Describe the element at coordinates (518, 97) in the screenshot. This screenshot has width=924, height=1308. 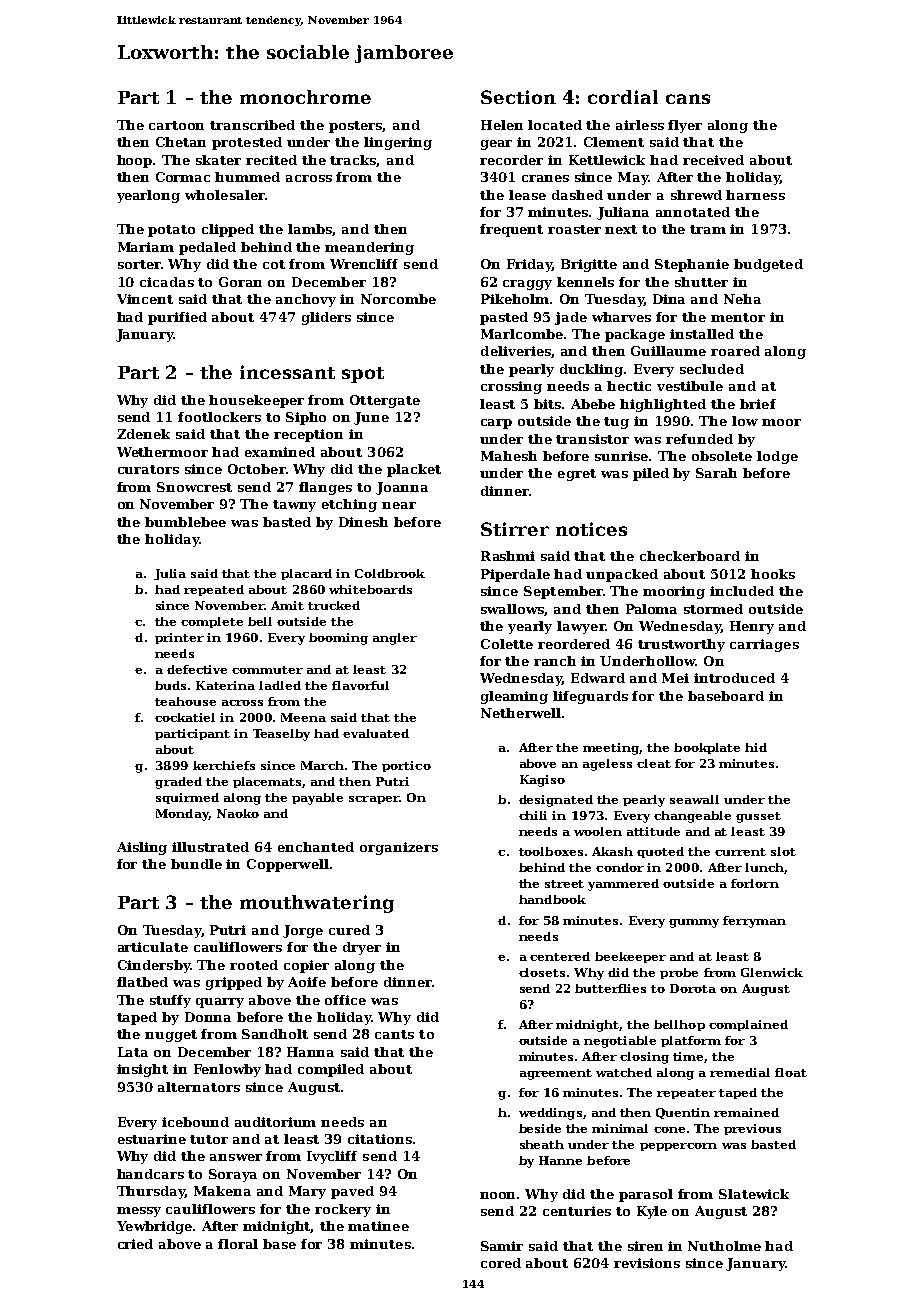
I see `Section` at that location.
